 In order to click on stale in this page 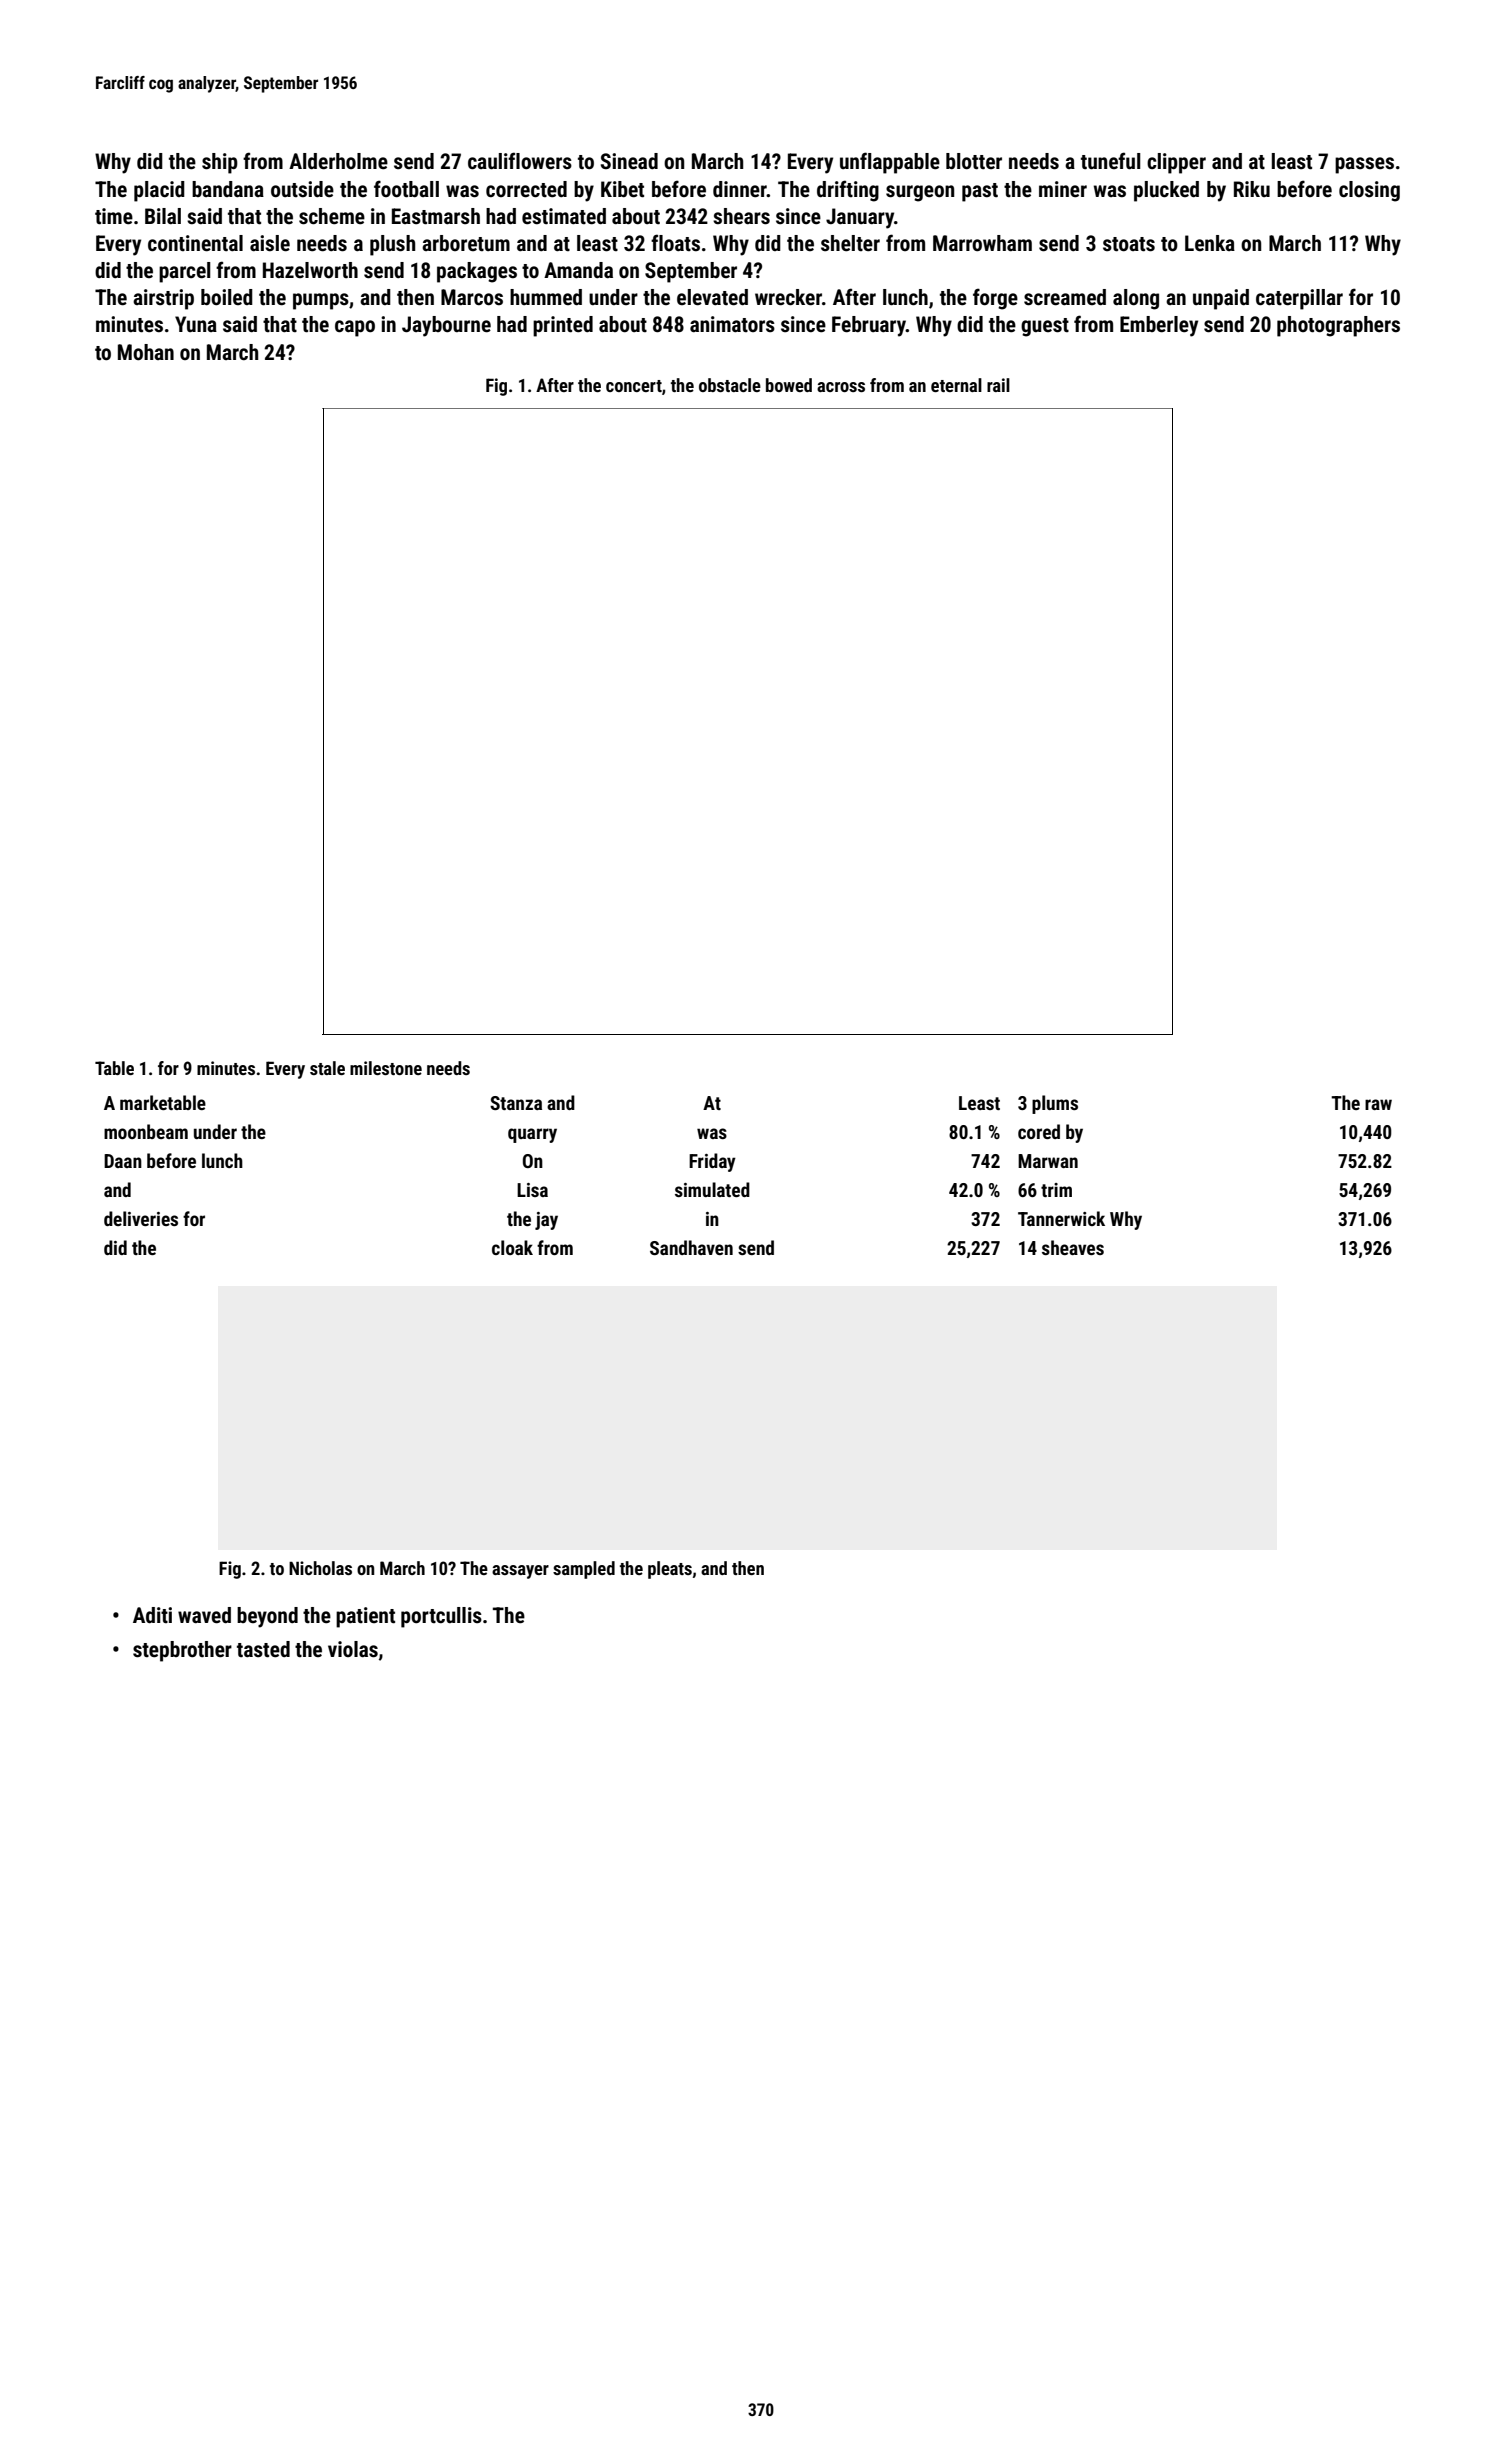, I will do `click(327, 1068)`.
